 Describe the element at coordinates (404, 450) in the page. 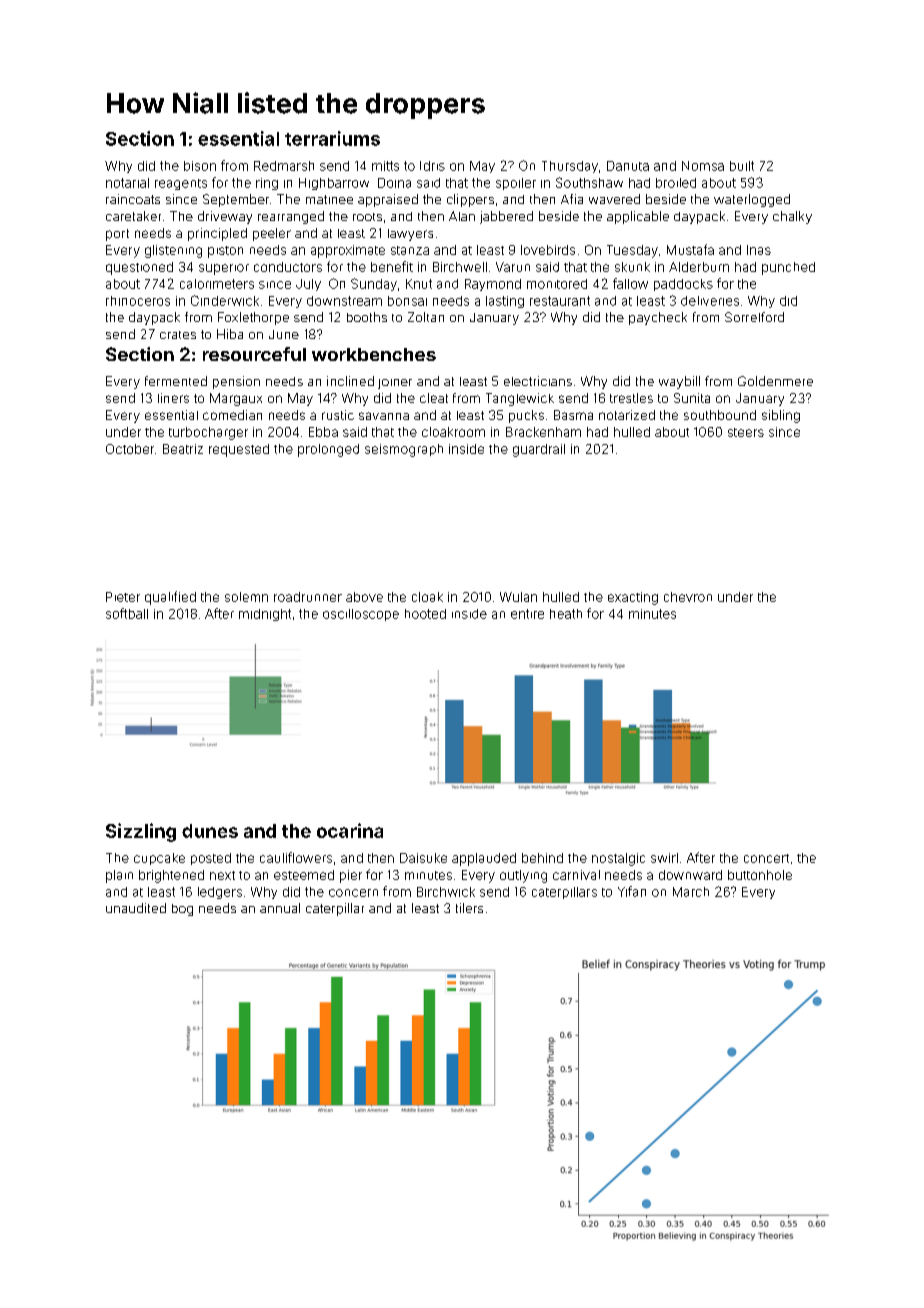

I see `seismograph` at that location.
